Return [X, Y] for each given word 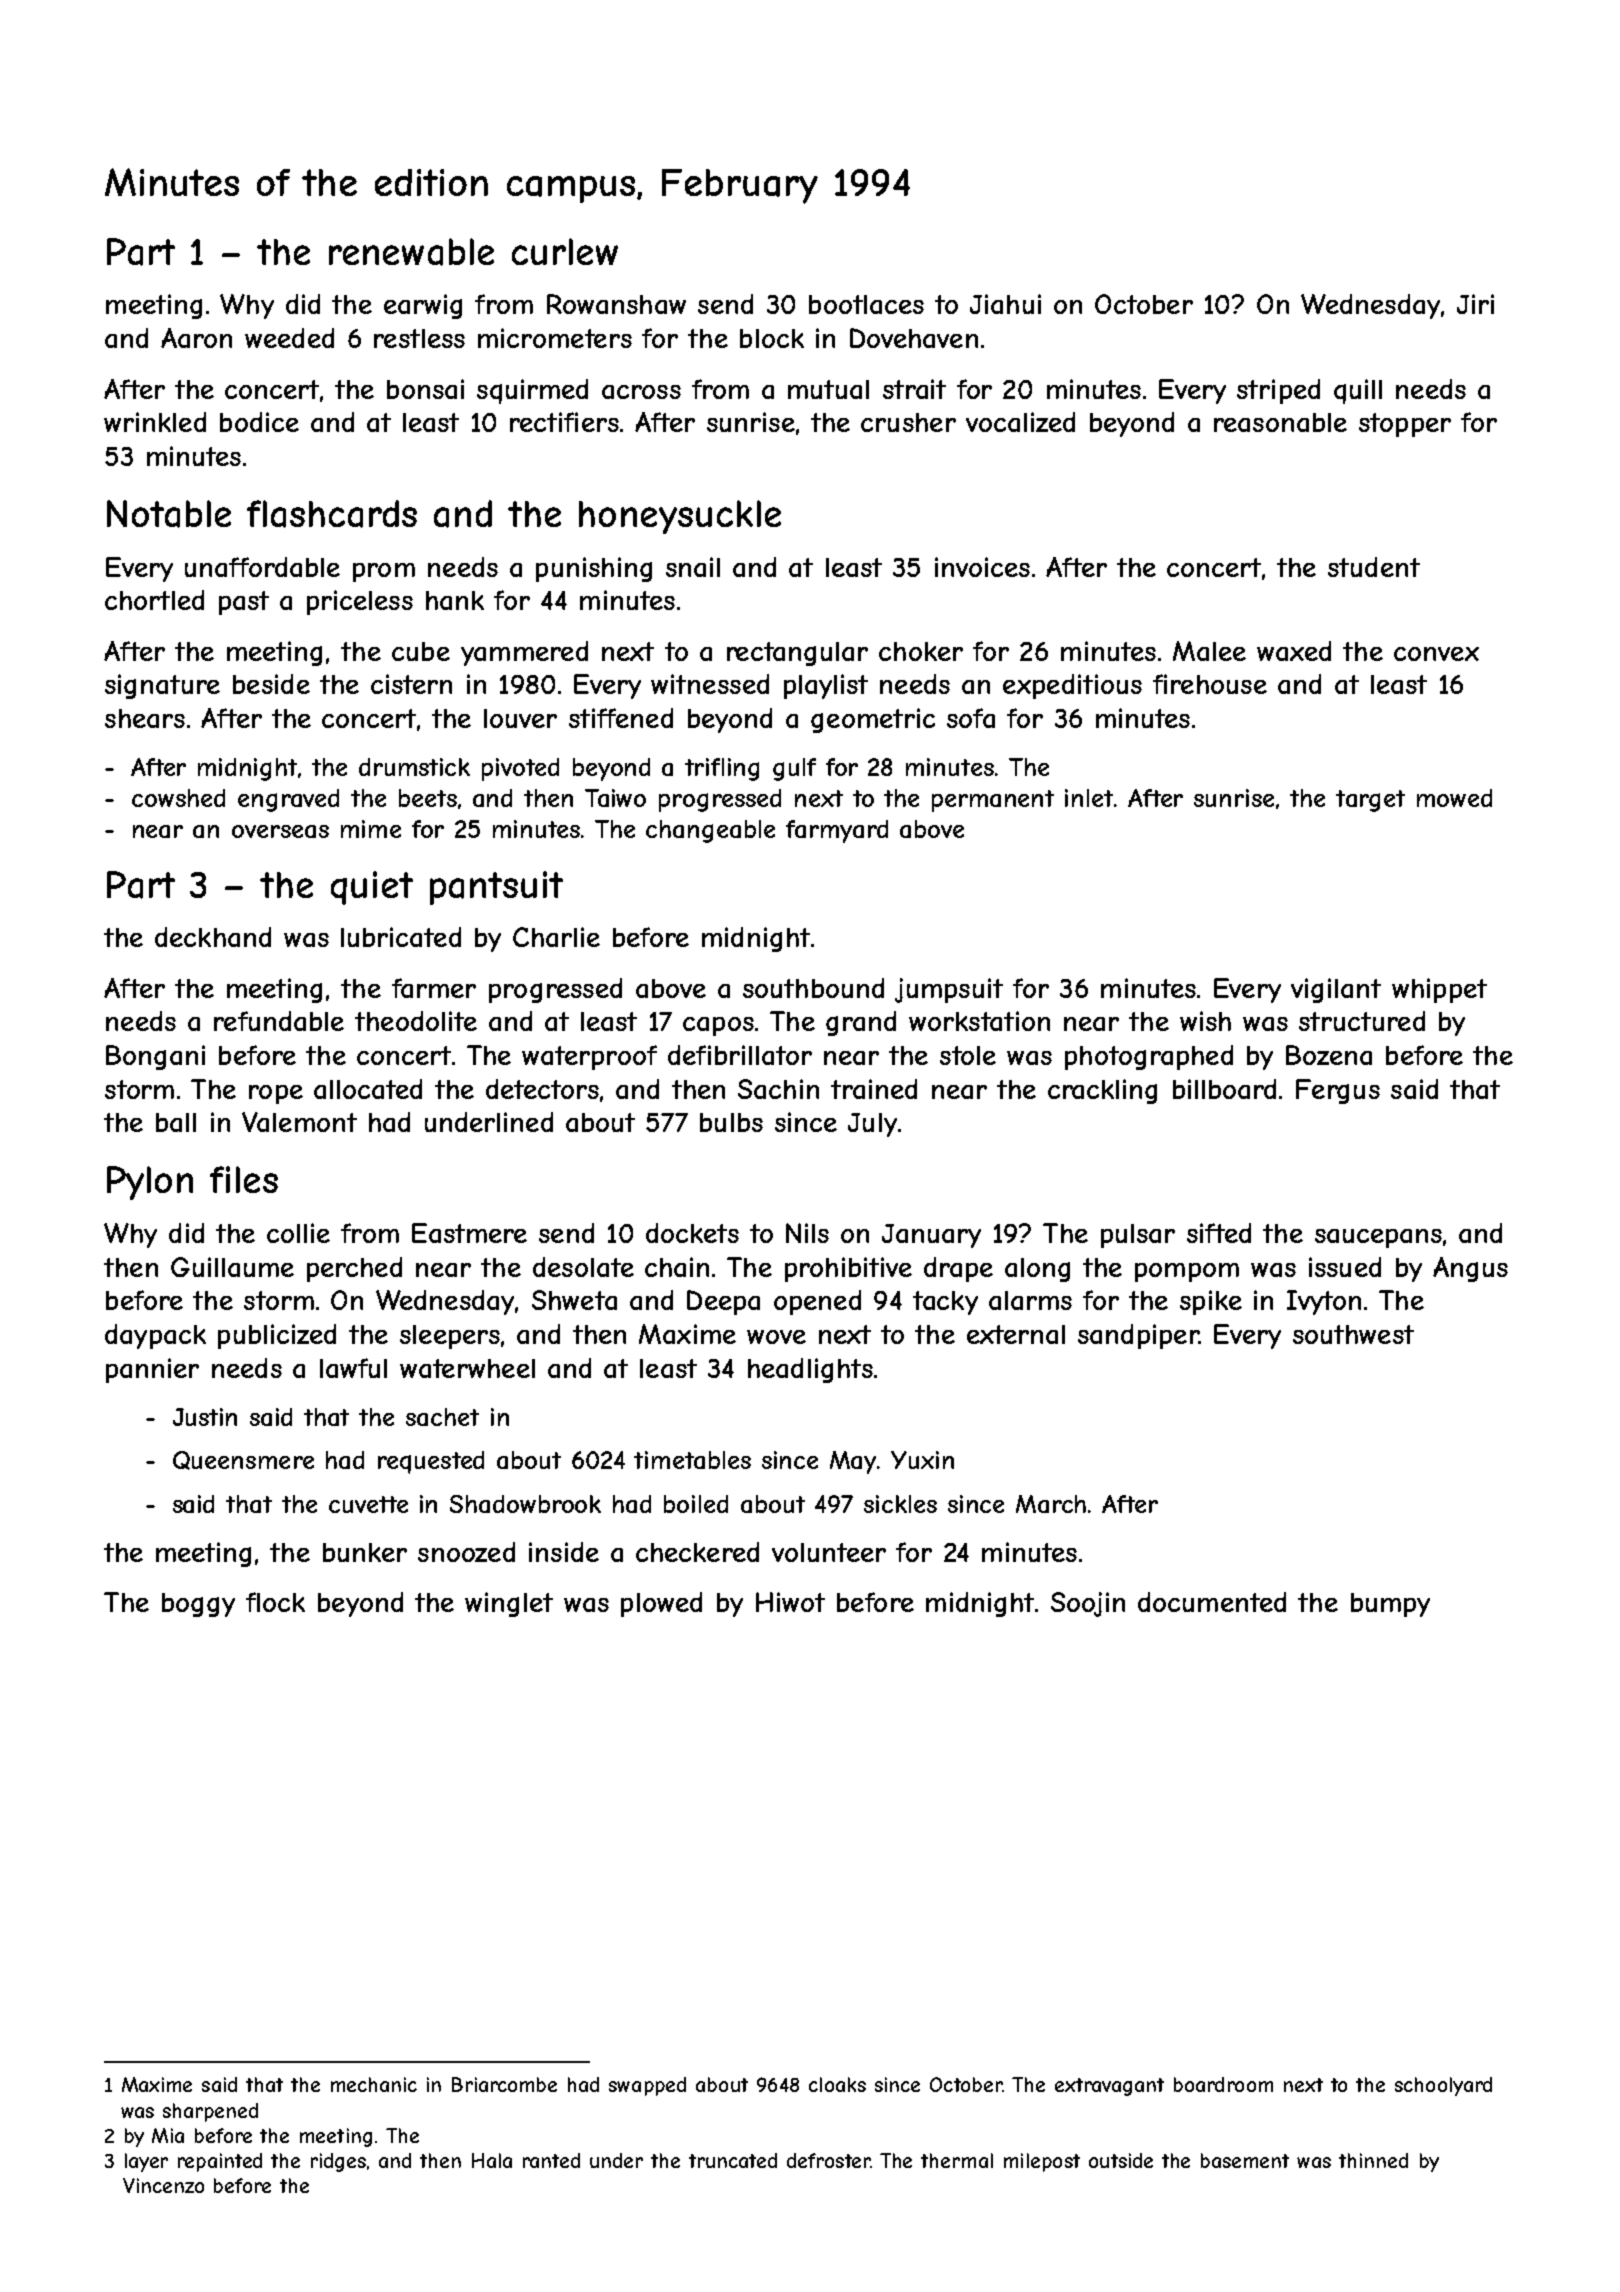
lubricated [401, 937]
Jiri [1475, 304]
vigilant [1336, 990]
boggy [198, 1605]
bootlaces [866, 304]
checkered [697, 1552]
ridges [338, 2162]
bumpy [1390, 1605]
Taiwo [615, 798]
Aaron [196, 338]
